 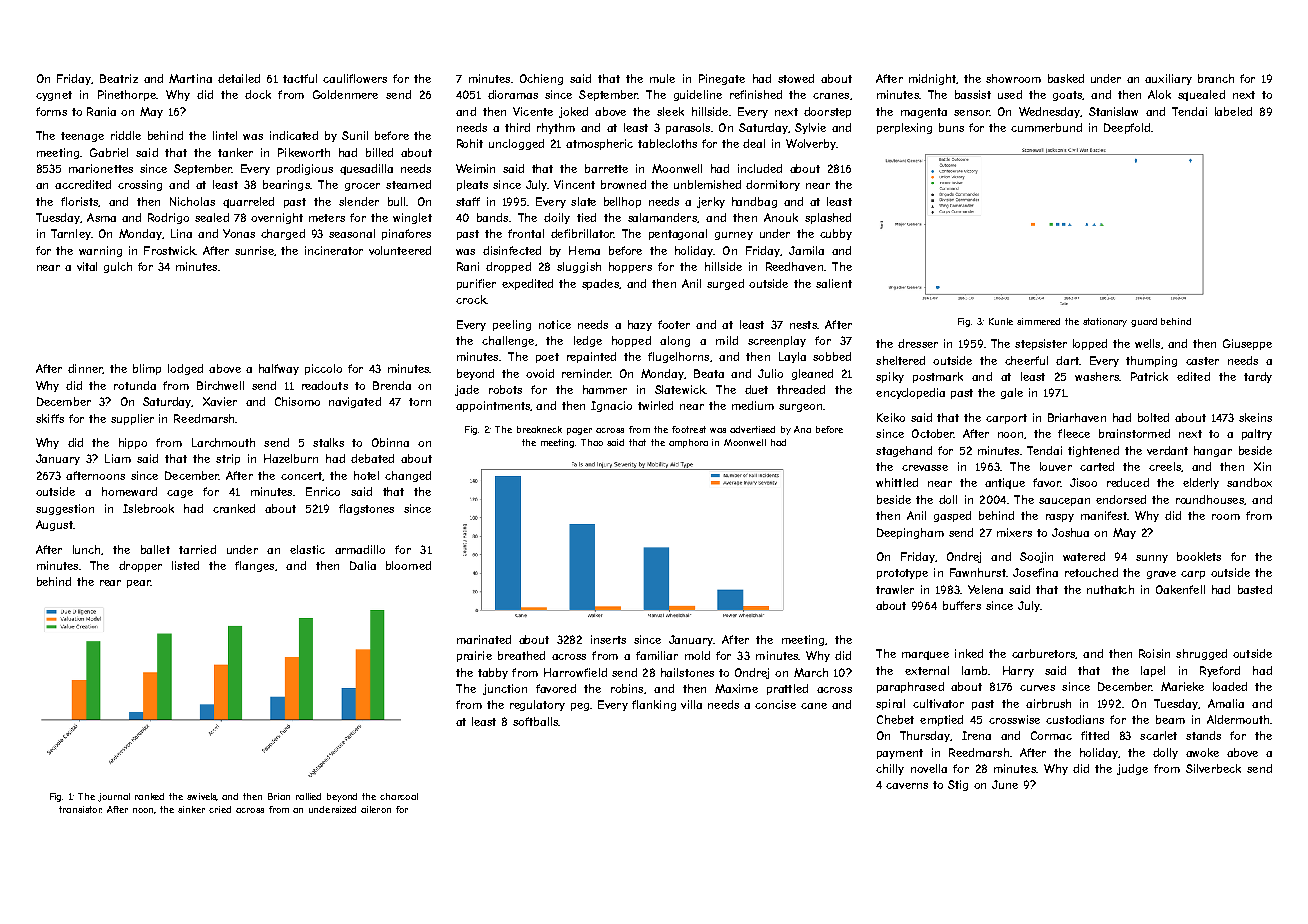 What do you see at coordinates (100, 251) in the screenshot?
I see `warning` at bounding box center [100, 251].
